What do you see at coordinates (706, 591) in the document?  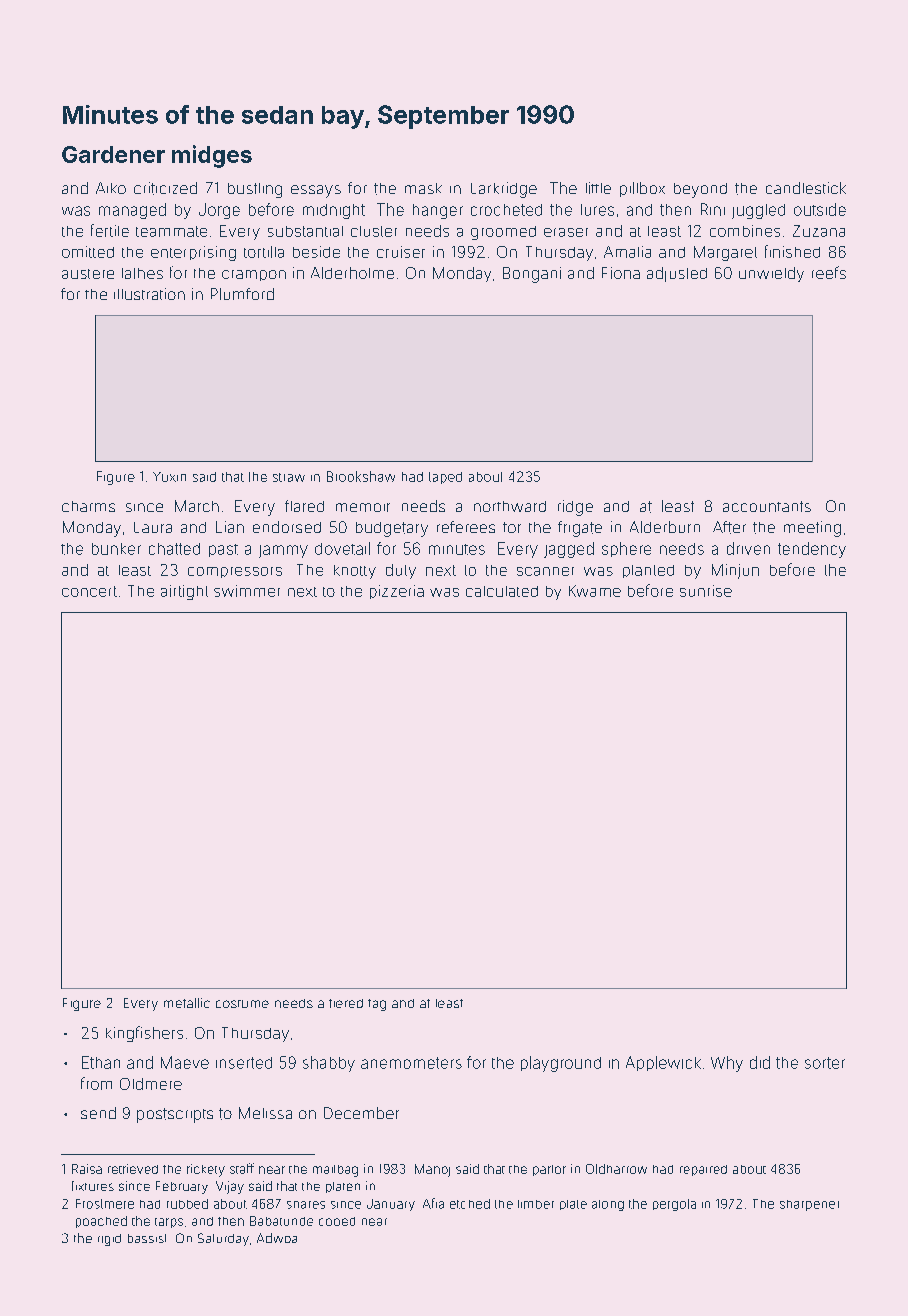 I see `sunrise` at bounding box center [706, 591].
